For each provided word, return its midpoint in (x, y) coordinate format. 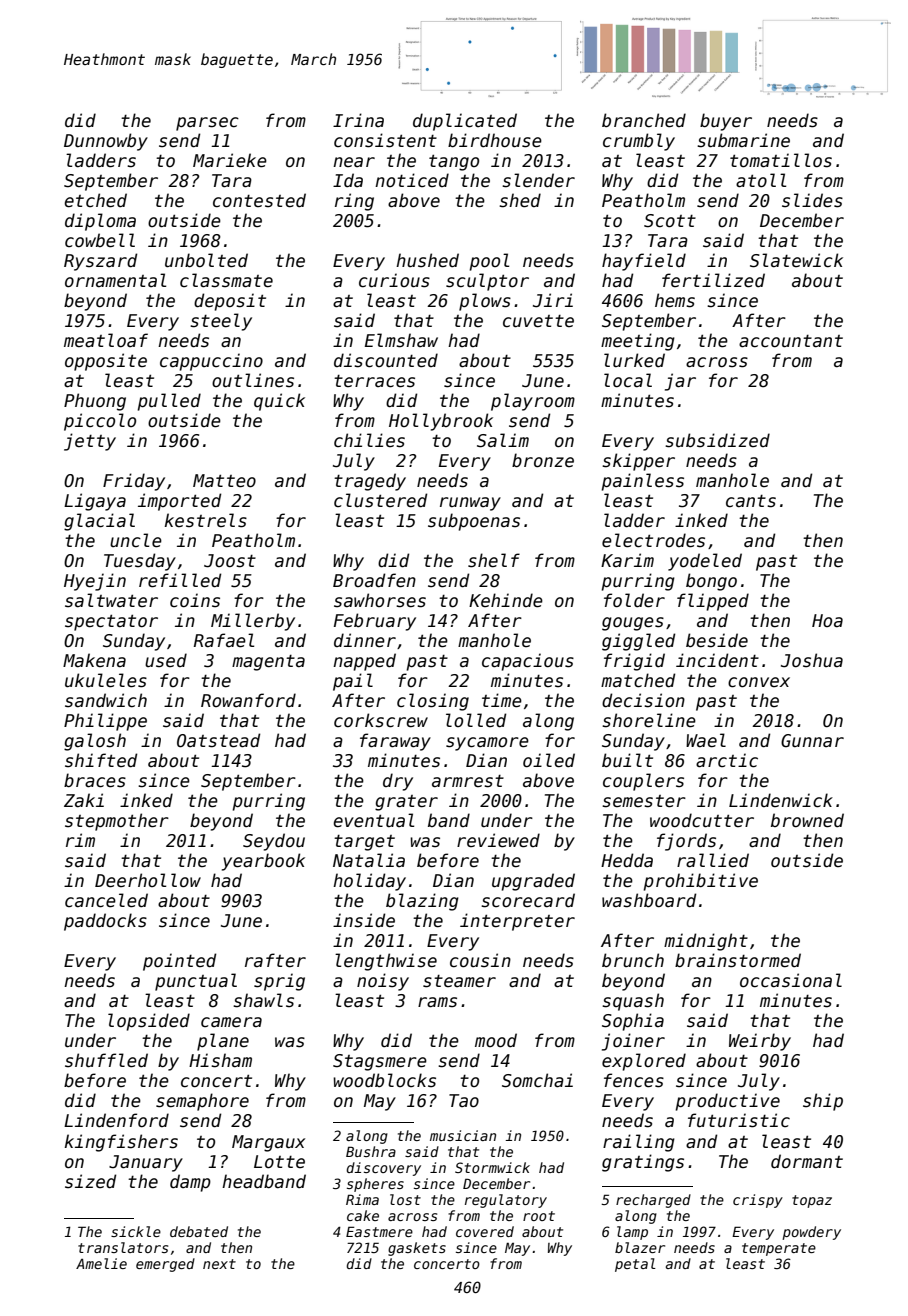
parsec (207, 124)
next (219, 1264)
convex (759, 682)
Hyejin (95, 582)
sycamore (487, 744)
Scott (670, 221)
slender (538, 180)
